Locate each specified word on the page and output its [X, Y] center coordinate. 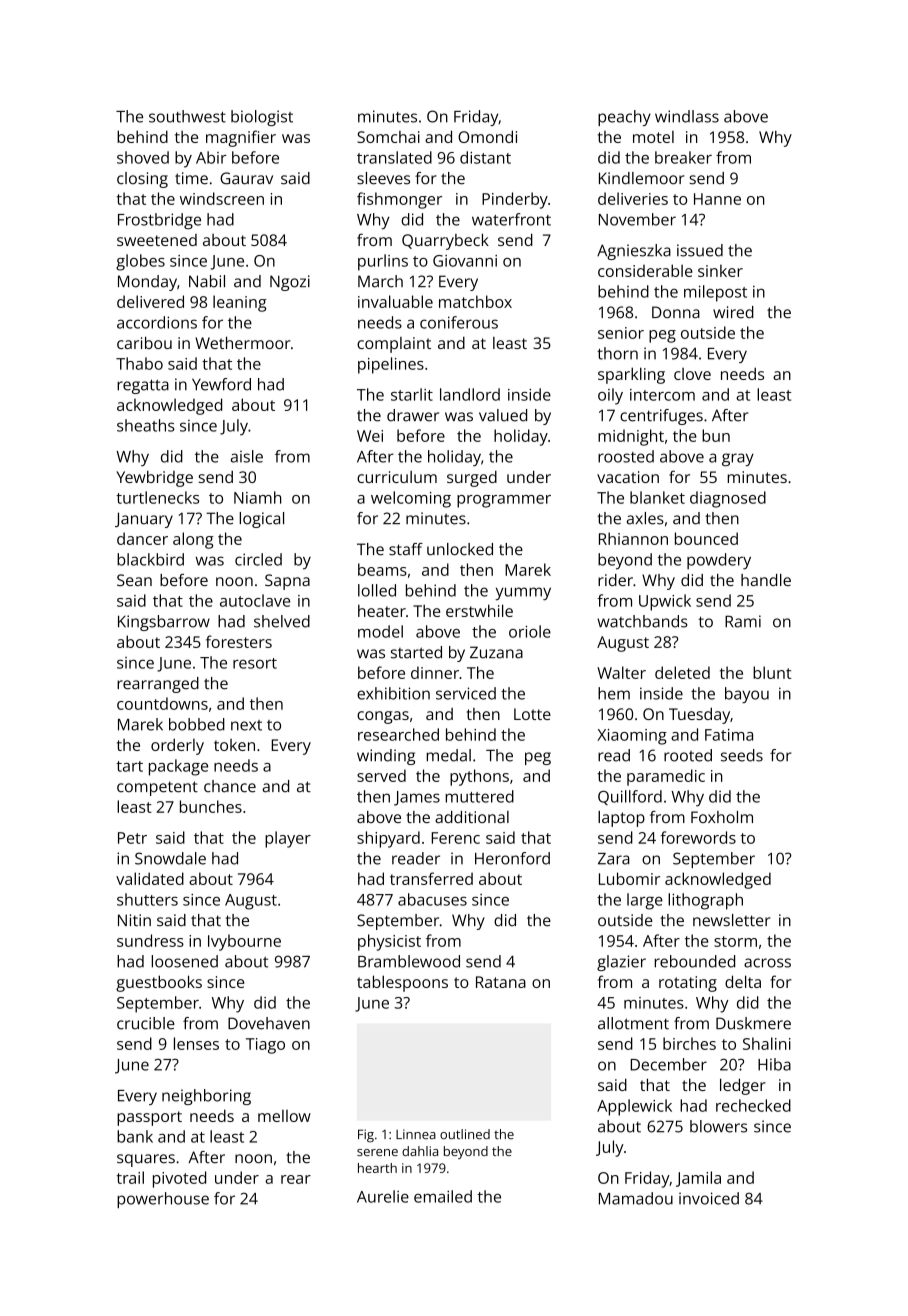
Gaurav [246, 178]
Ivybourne [244, 942]
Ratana [501, 982]
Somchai [388, 137]
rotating [688, 984]
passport [149, 1118]
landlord [470, 394]
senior [621, 333]
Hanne [717, 199]
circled [258, 559]
